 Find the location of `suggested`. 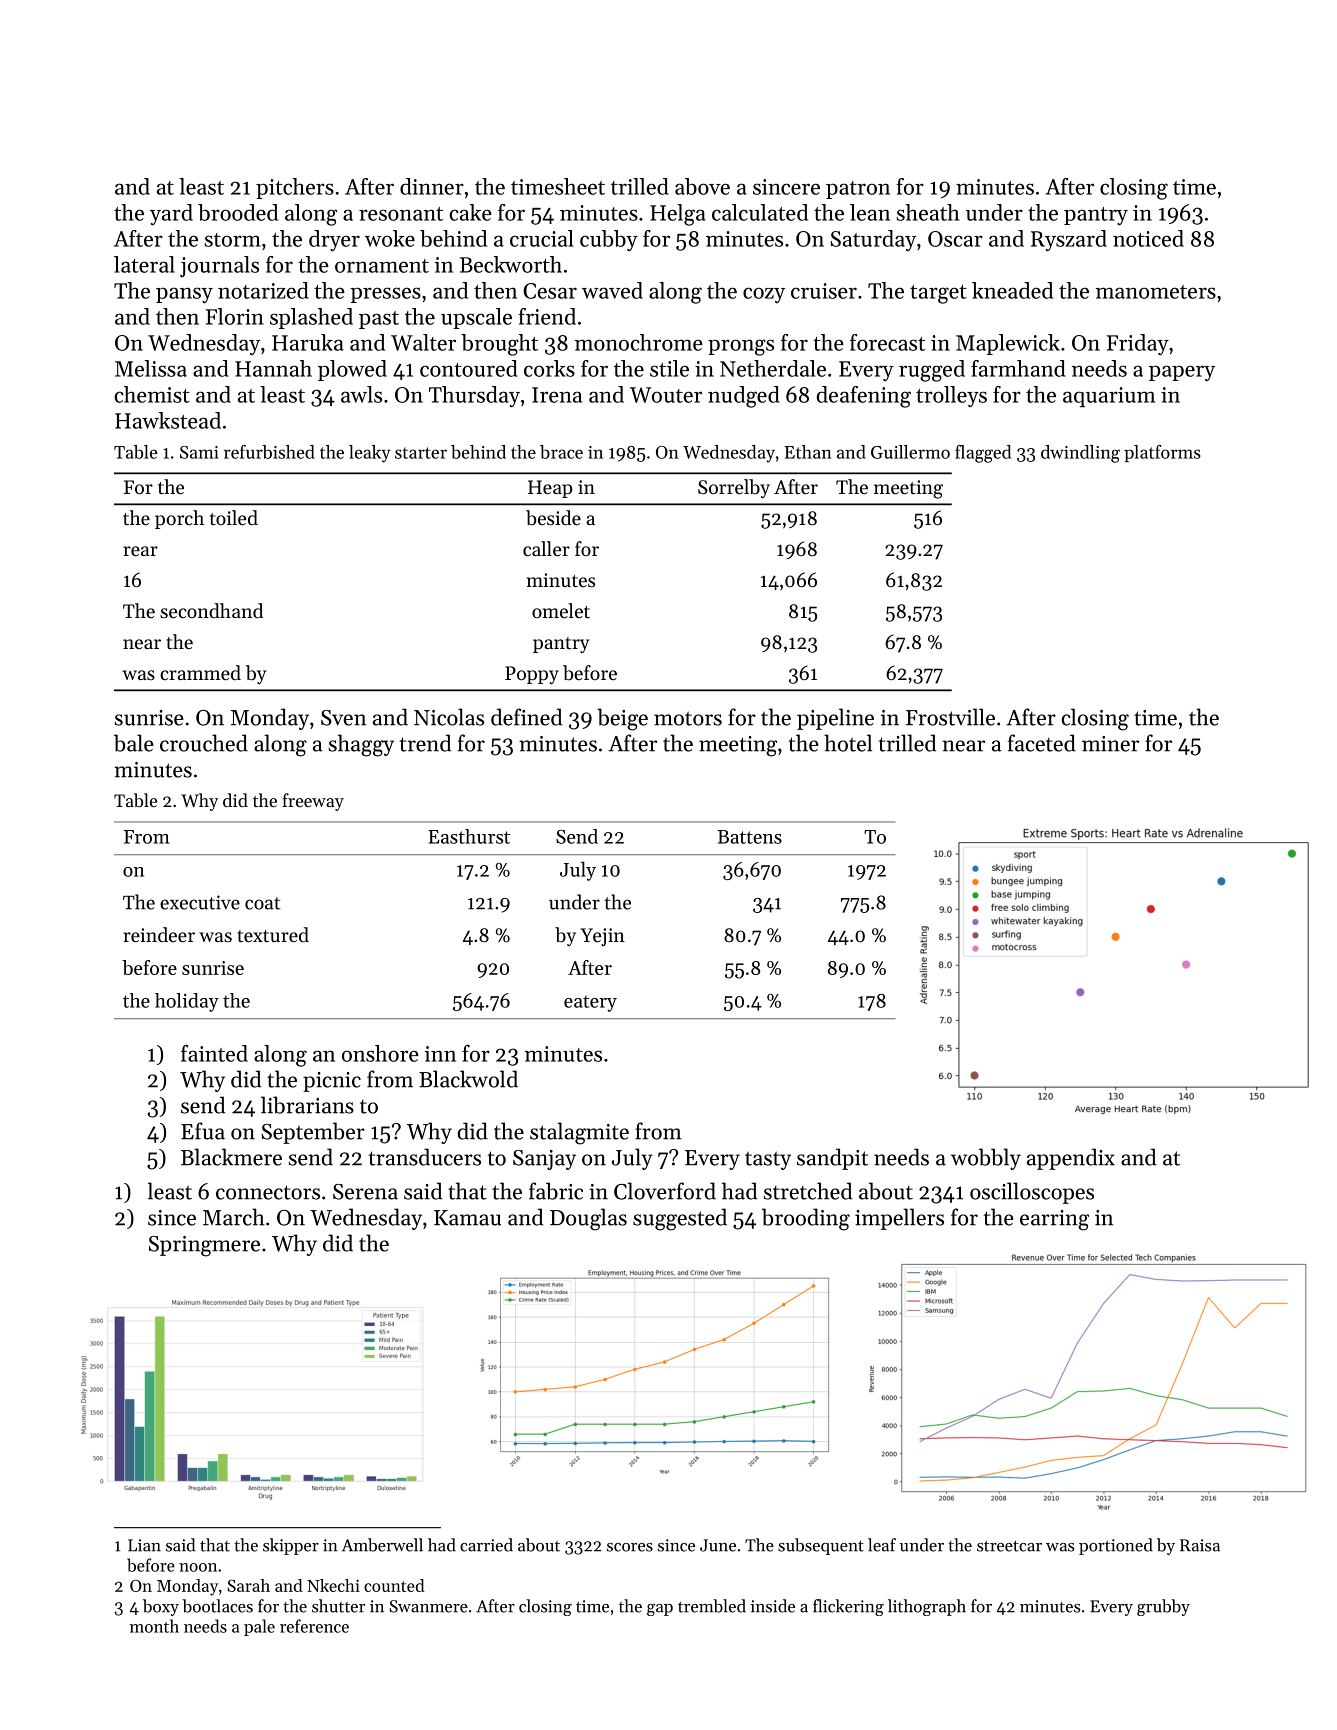

suggested is located at coordinates (680, 1219).
